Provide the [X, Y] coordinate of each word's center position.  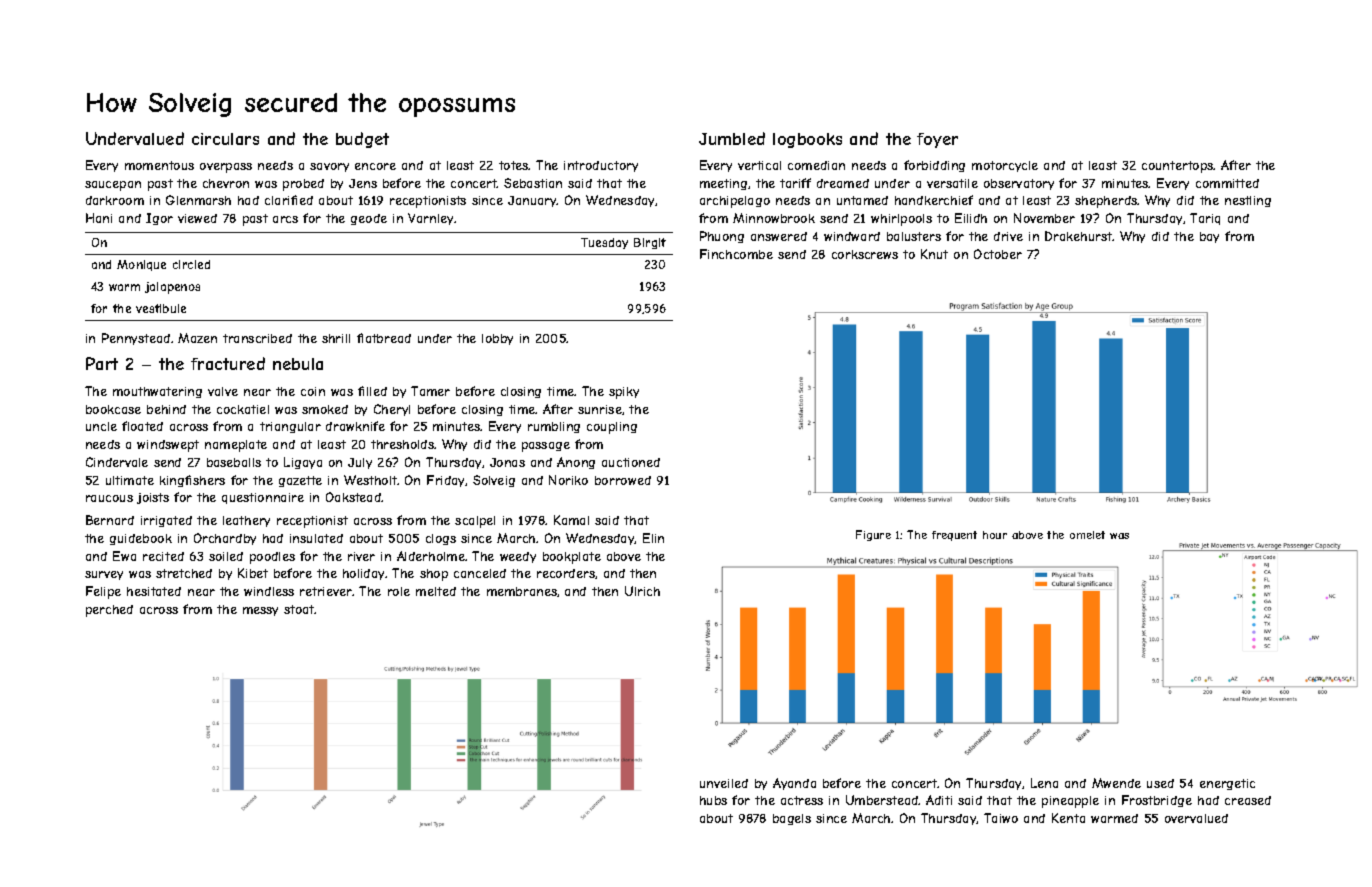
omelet [1087, 535]
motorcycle [1005, 166]
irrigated [166, 521]
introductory [601, 166]
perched [109, 611]
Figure [873, 535]
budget [362, 140]
